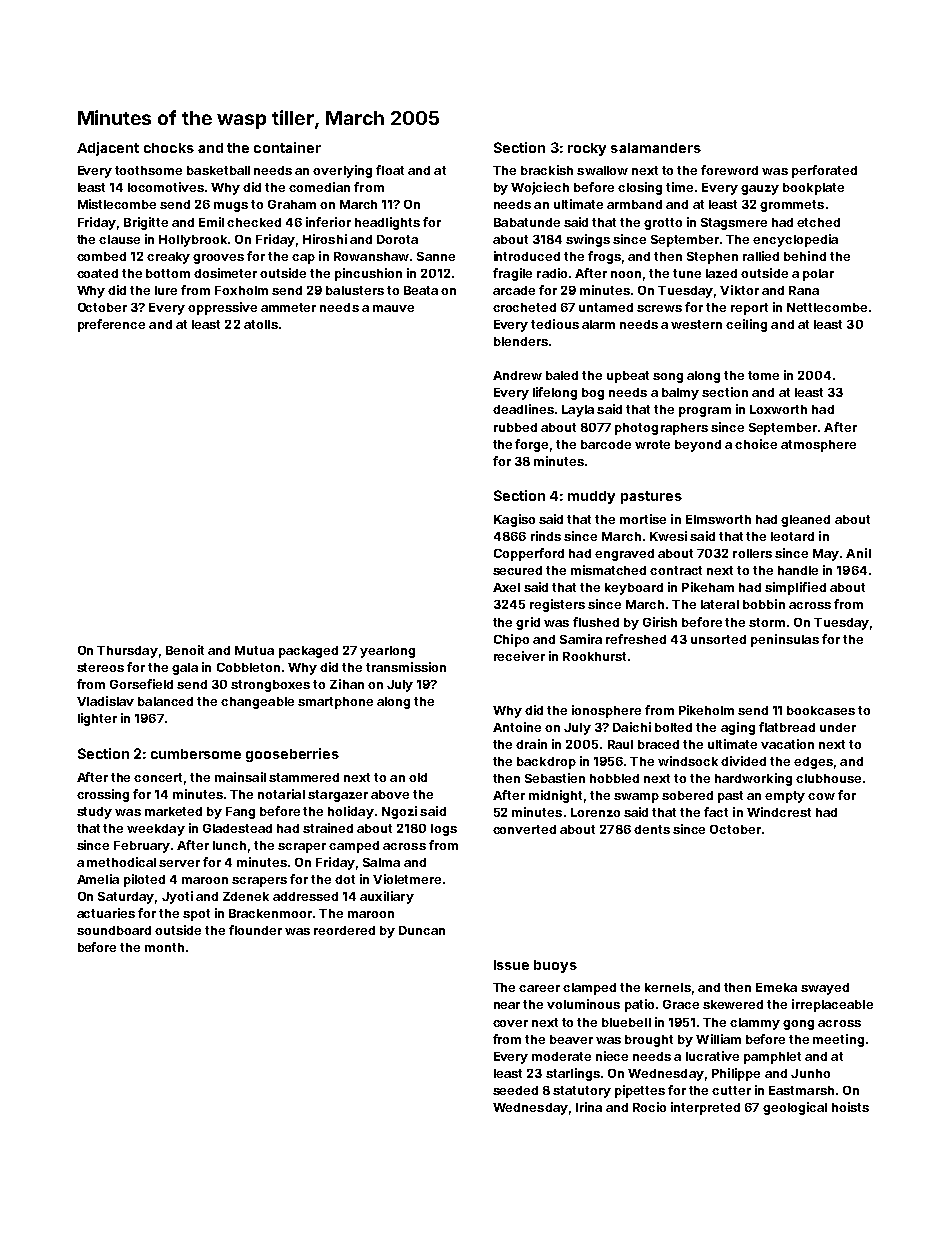 This image has height=1233, width=952. Describe the element at coordinates (390, 170) in the image. I see `float` at that location.
